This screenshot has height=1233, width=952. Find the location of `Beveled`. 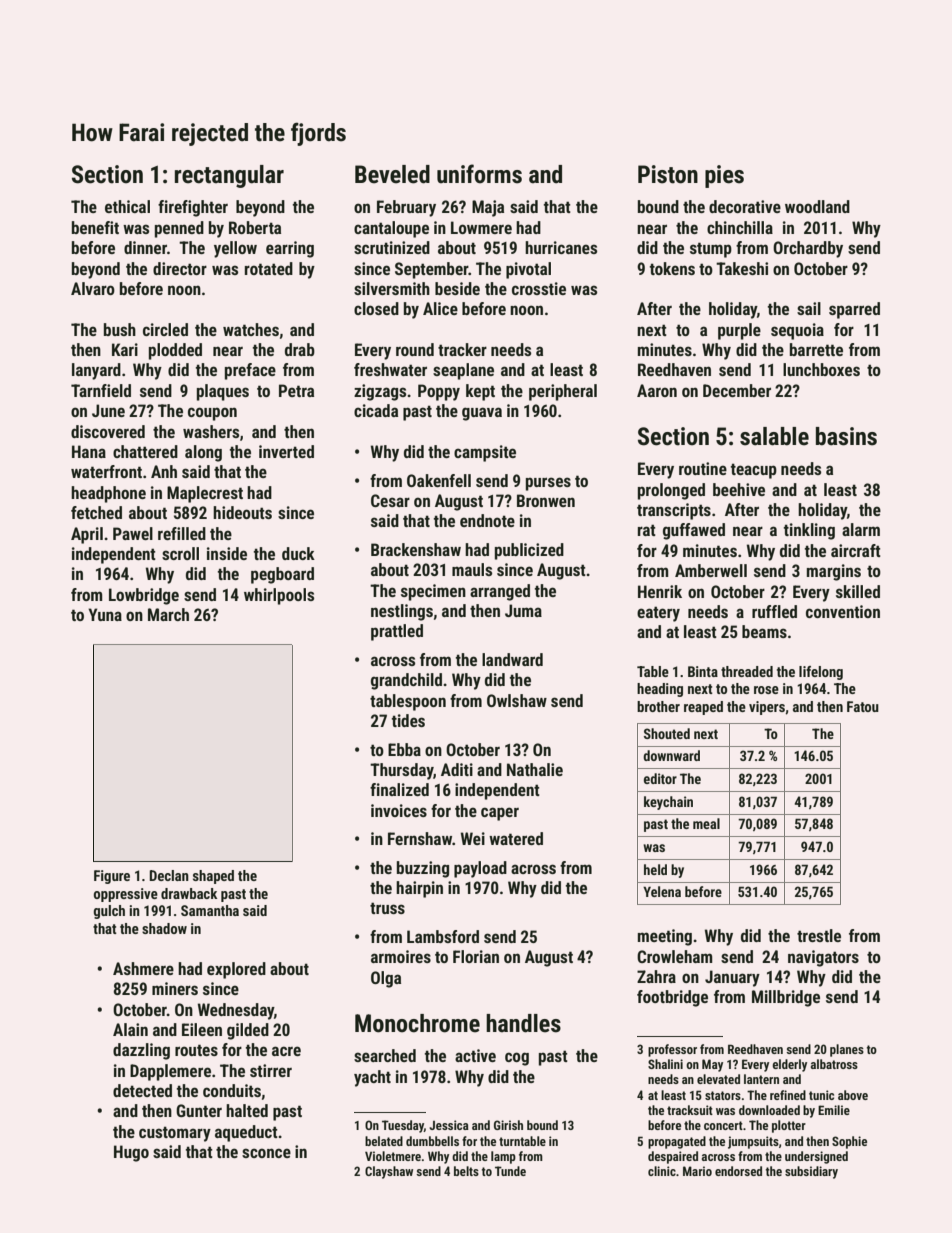

Beveled is located at coordinates (392, 174).
